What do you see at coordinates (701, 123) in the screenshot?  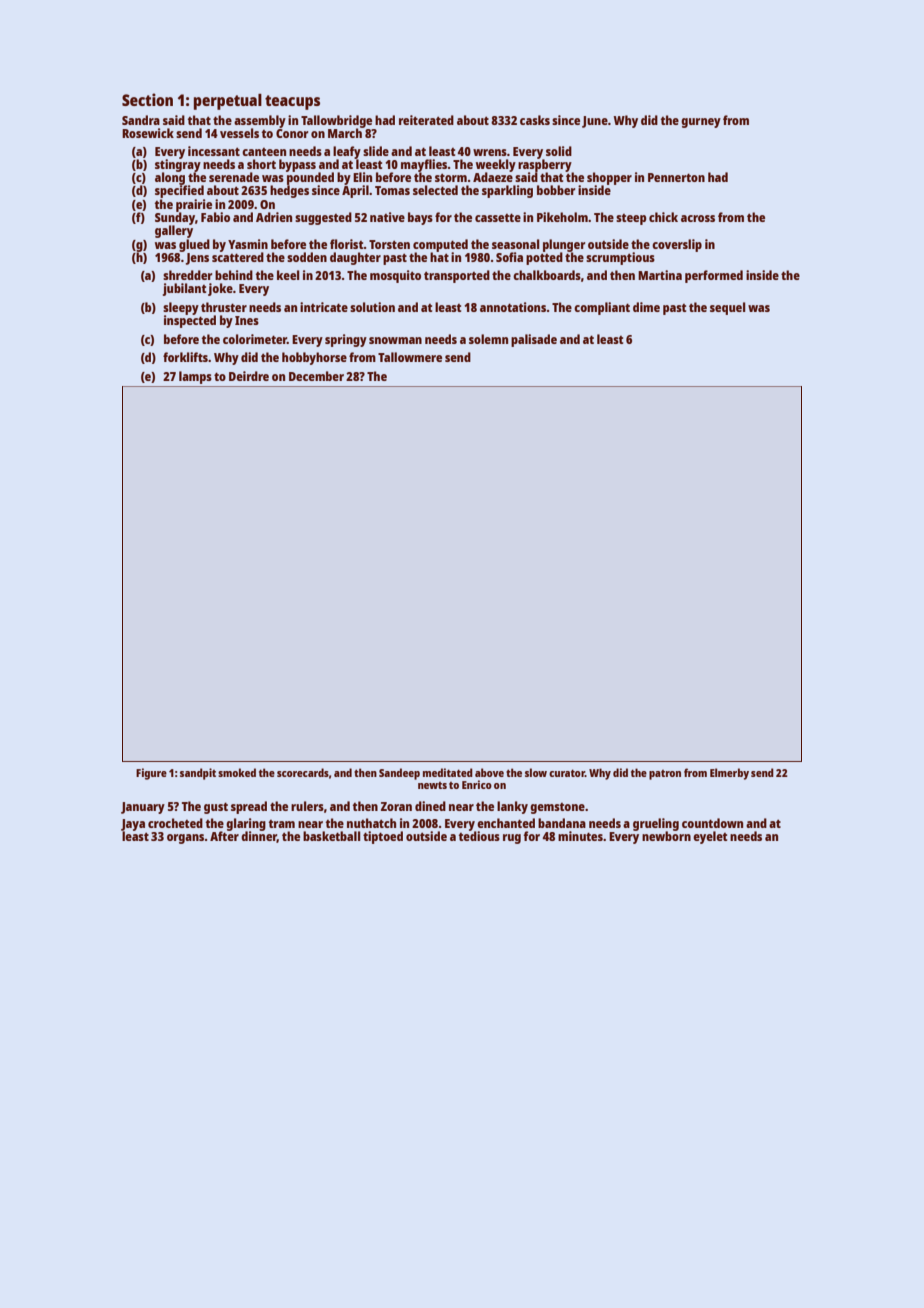 I see `gurney` at bounding box center [701, 123].
